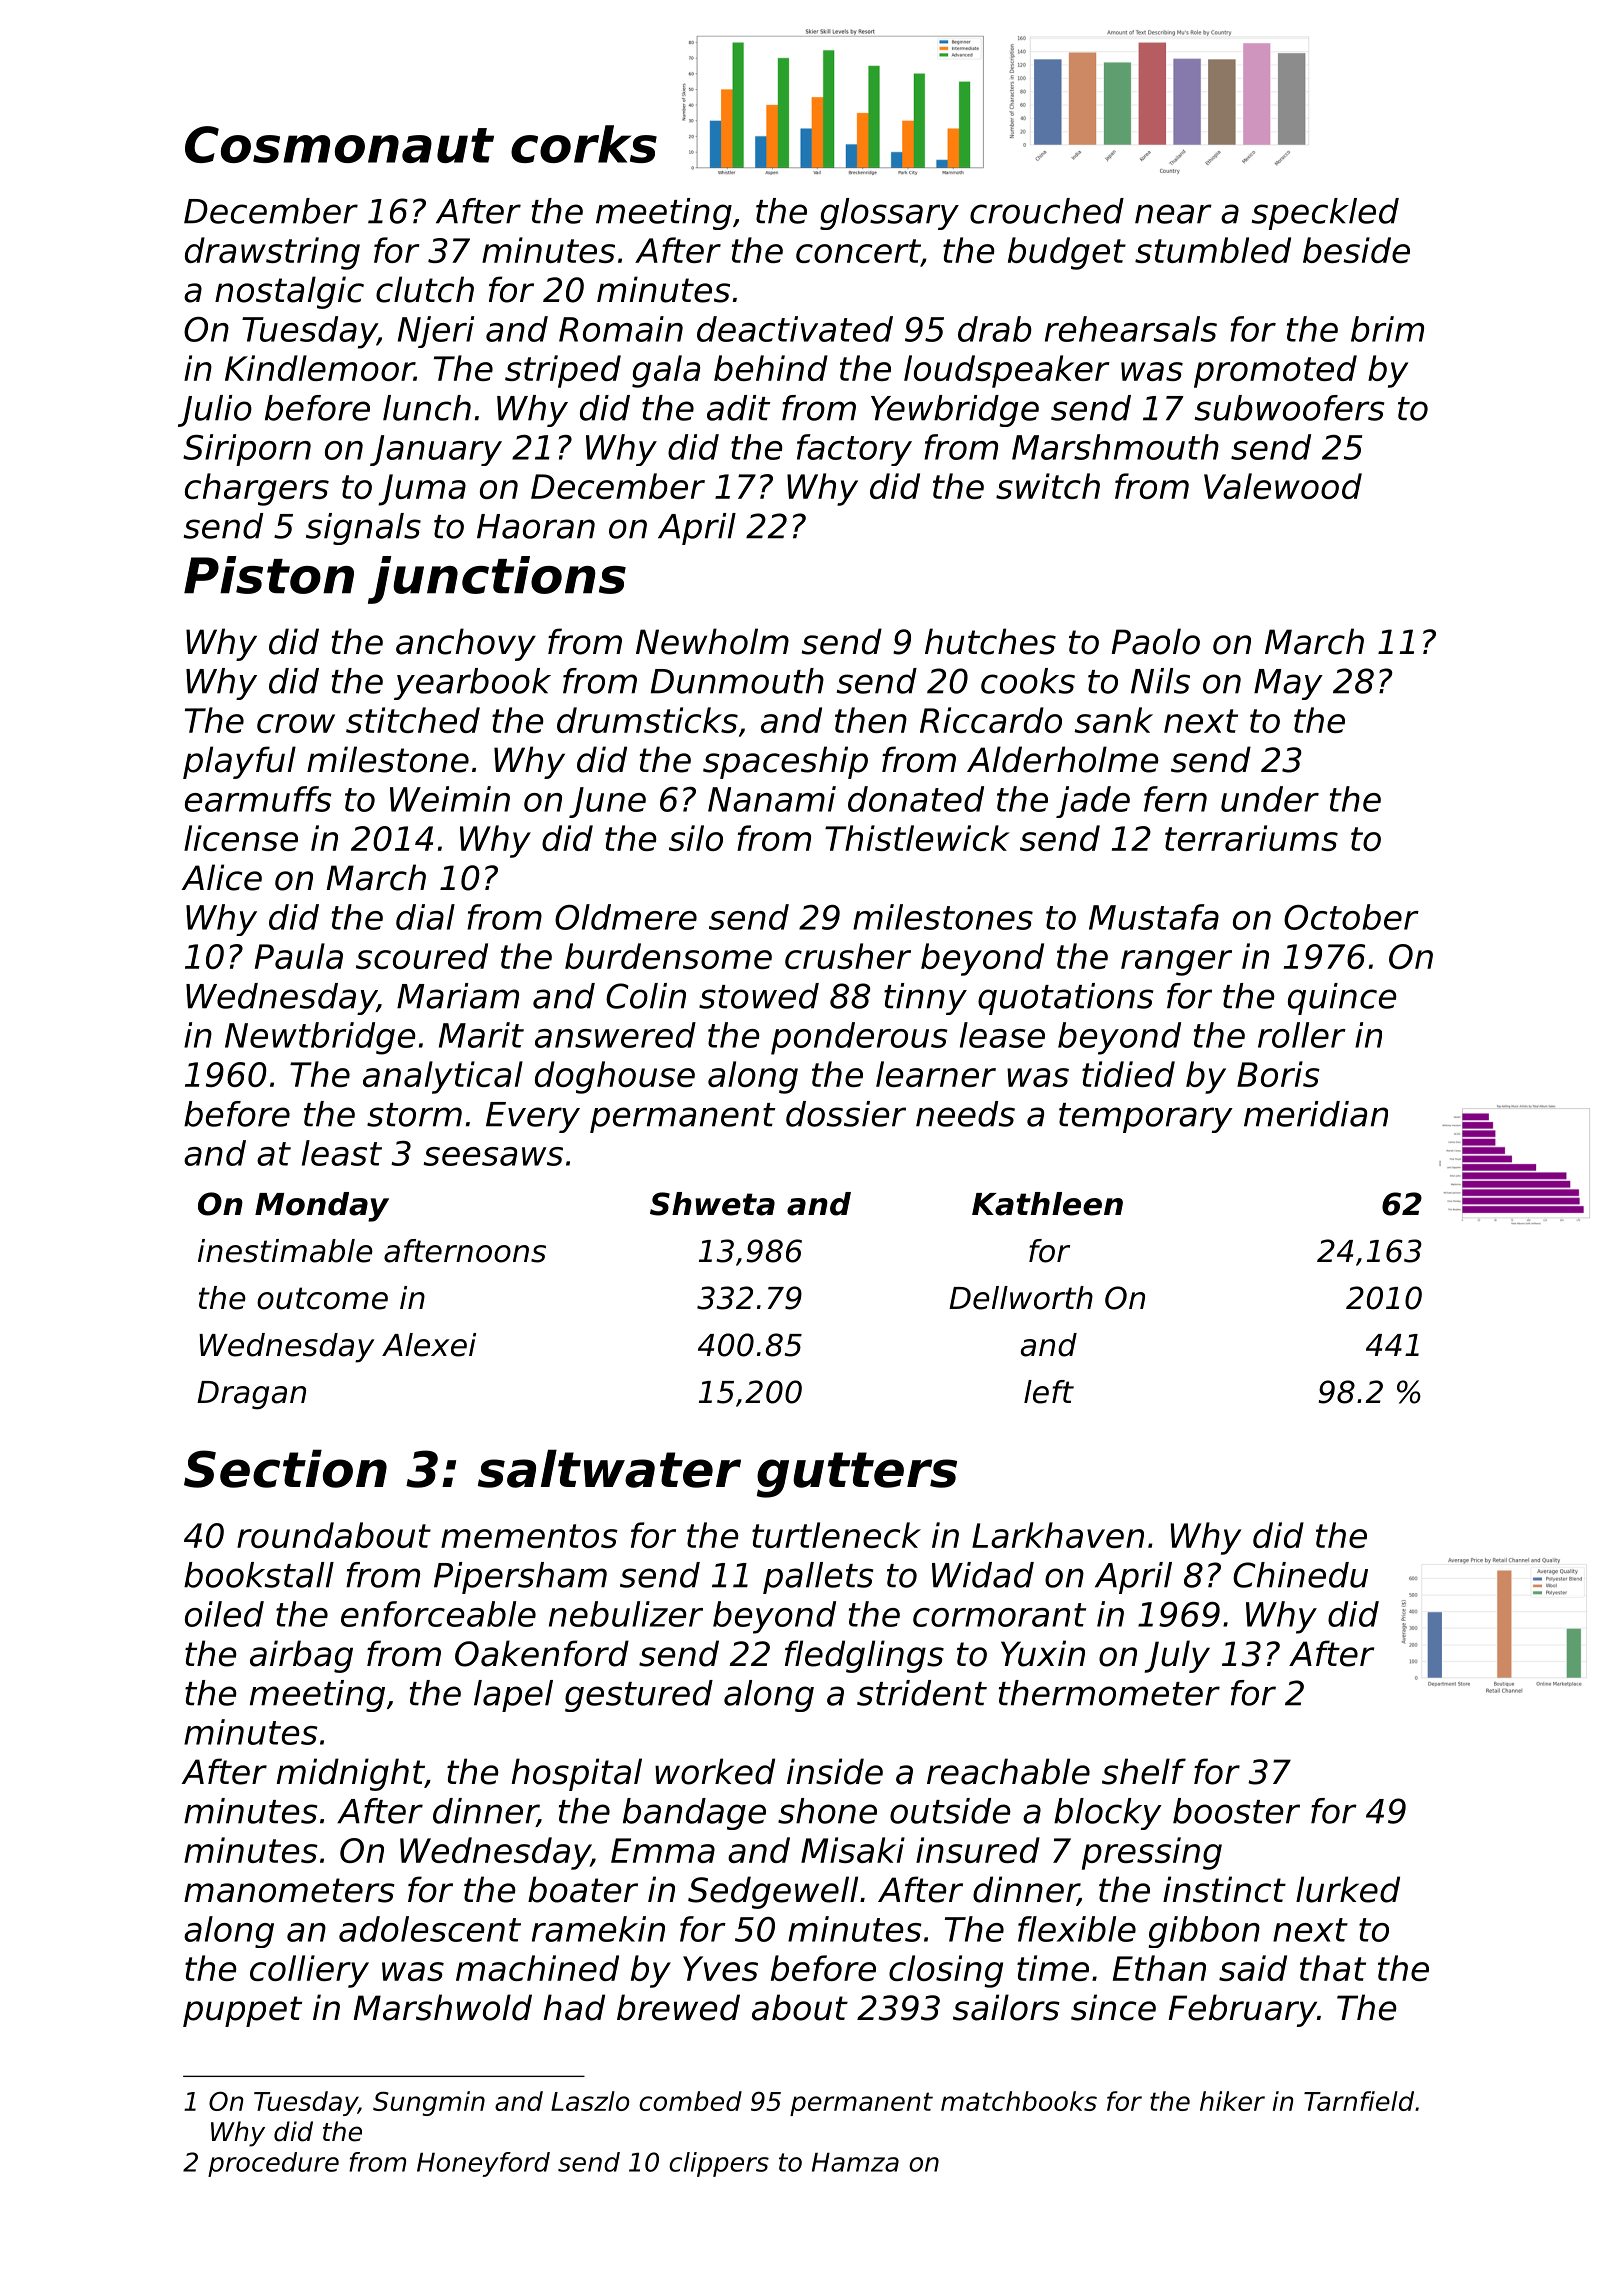  I want to click on hiker, so click(1232, 2101).
